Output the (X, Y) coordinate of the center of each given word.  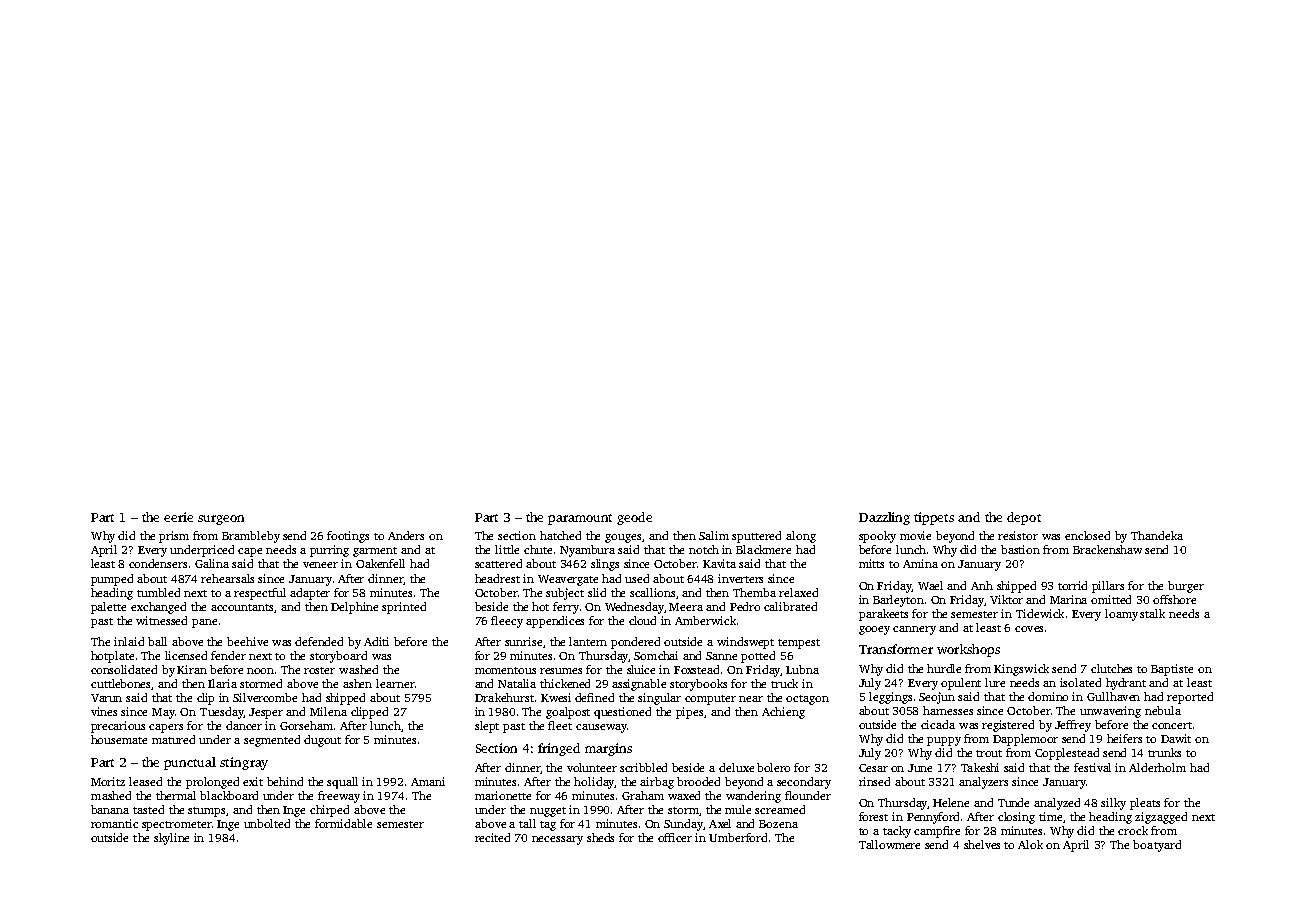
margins (608, 749)
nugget (548, 812)
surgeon (221, 520)
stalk (1152, 613)
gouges (624, 538)
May (163, 713)
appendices (555, 622)
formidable (343, 823)
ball (157, 641)
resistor (1018, 535)
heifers (1124, 738)
